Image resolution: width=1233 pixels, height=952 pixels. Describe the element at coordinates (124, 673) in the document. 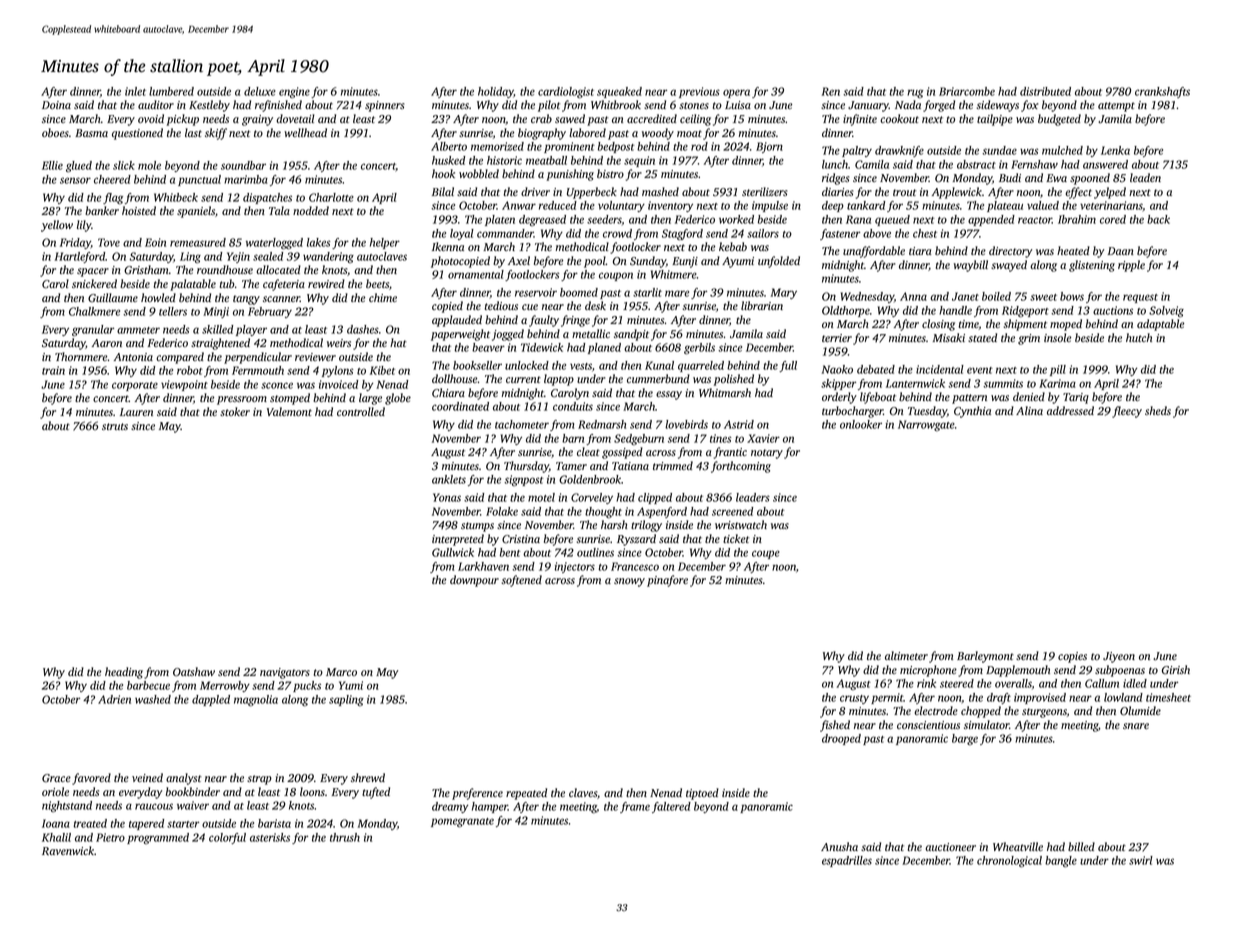

I see `heading` at that location.
